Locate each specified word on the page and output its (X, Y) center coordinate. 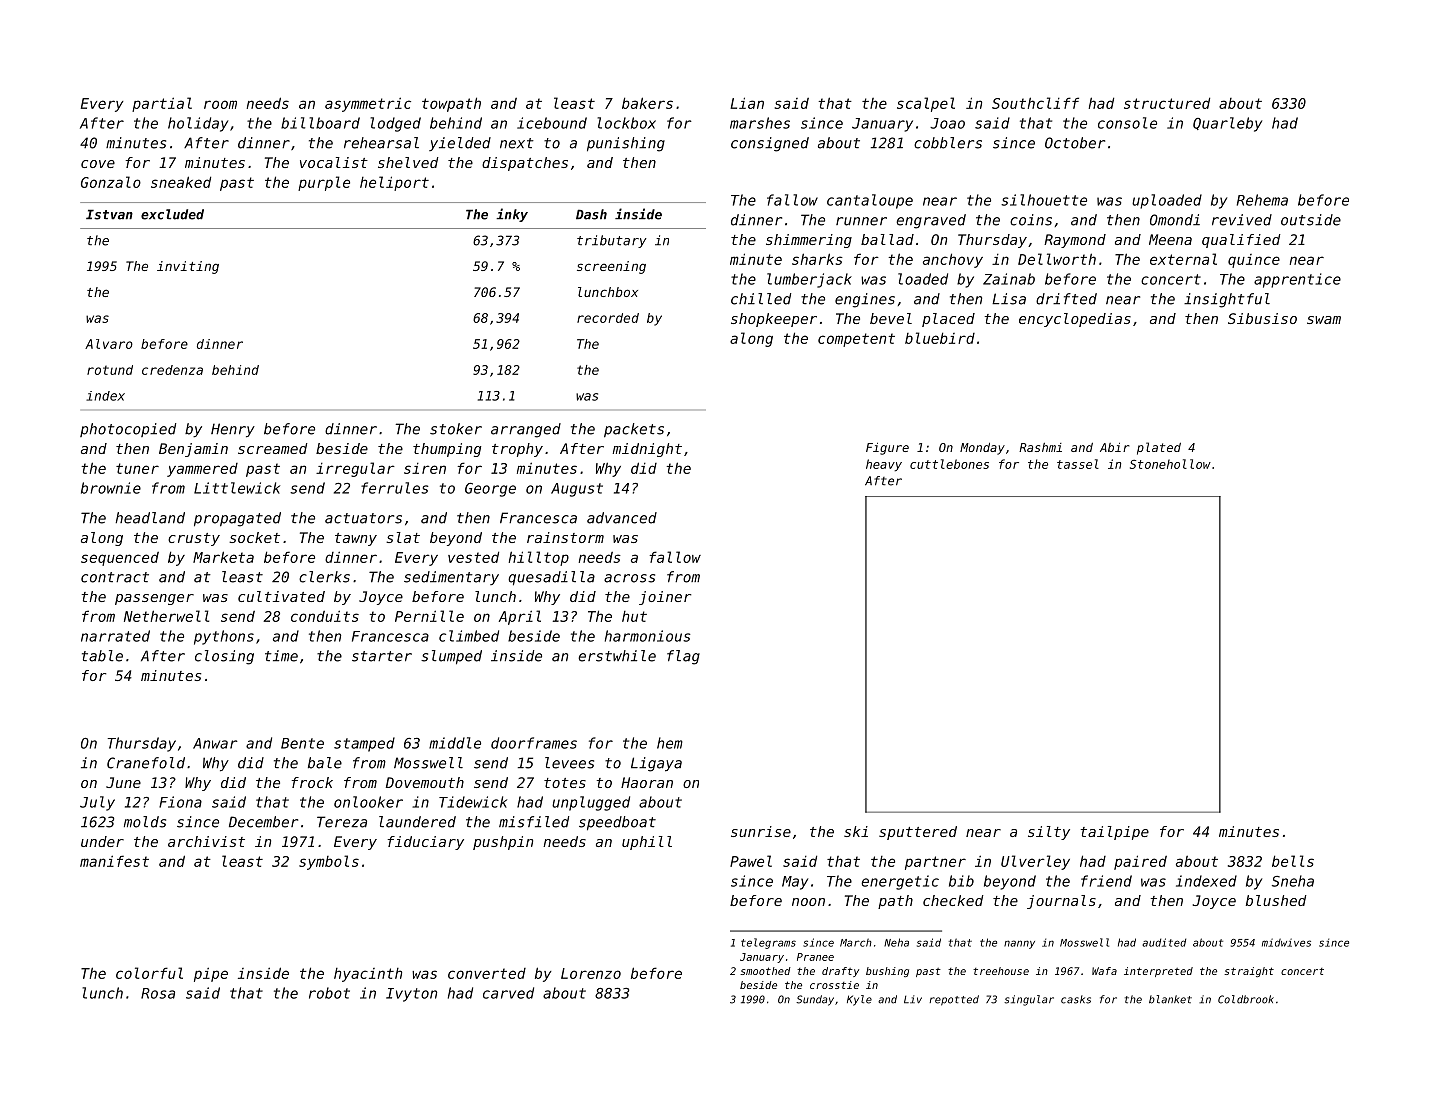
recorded (608, 318)
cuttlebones (949, 464)
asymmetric (368, 104)
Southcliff (1035, 103)
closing (224, 657)
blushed (1276, 900)
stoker (456, 429)
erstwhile (617, 656)
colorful (149, 973)
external (1183, 259)
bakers (647, 103)
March (856, 942)
